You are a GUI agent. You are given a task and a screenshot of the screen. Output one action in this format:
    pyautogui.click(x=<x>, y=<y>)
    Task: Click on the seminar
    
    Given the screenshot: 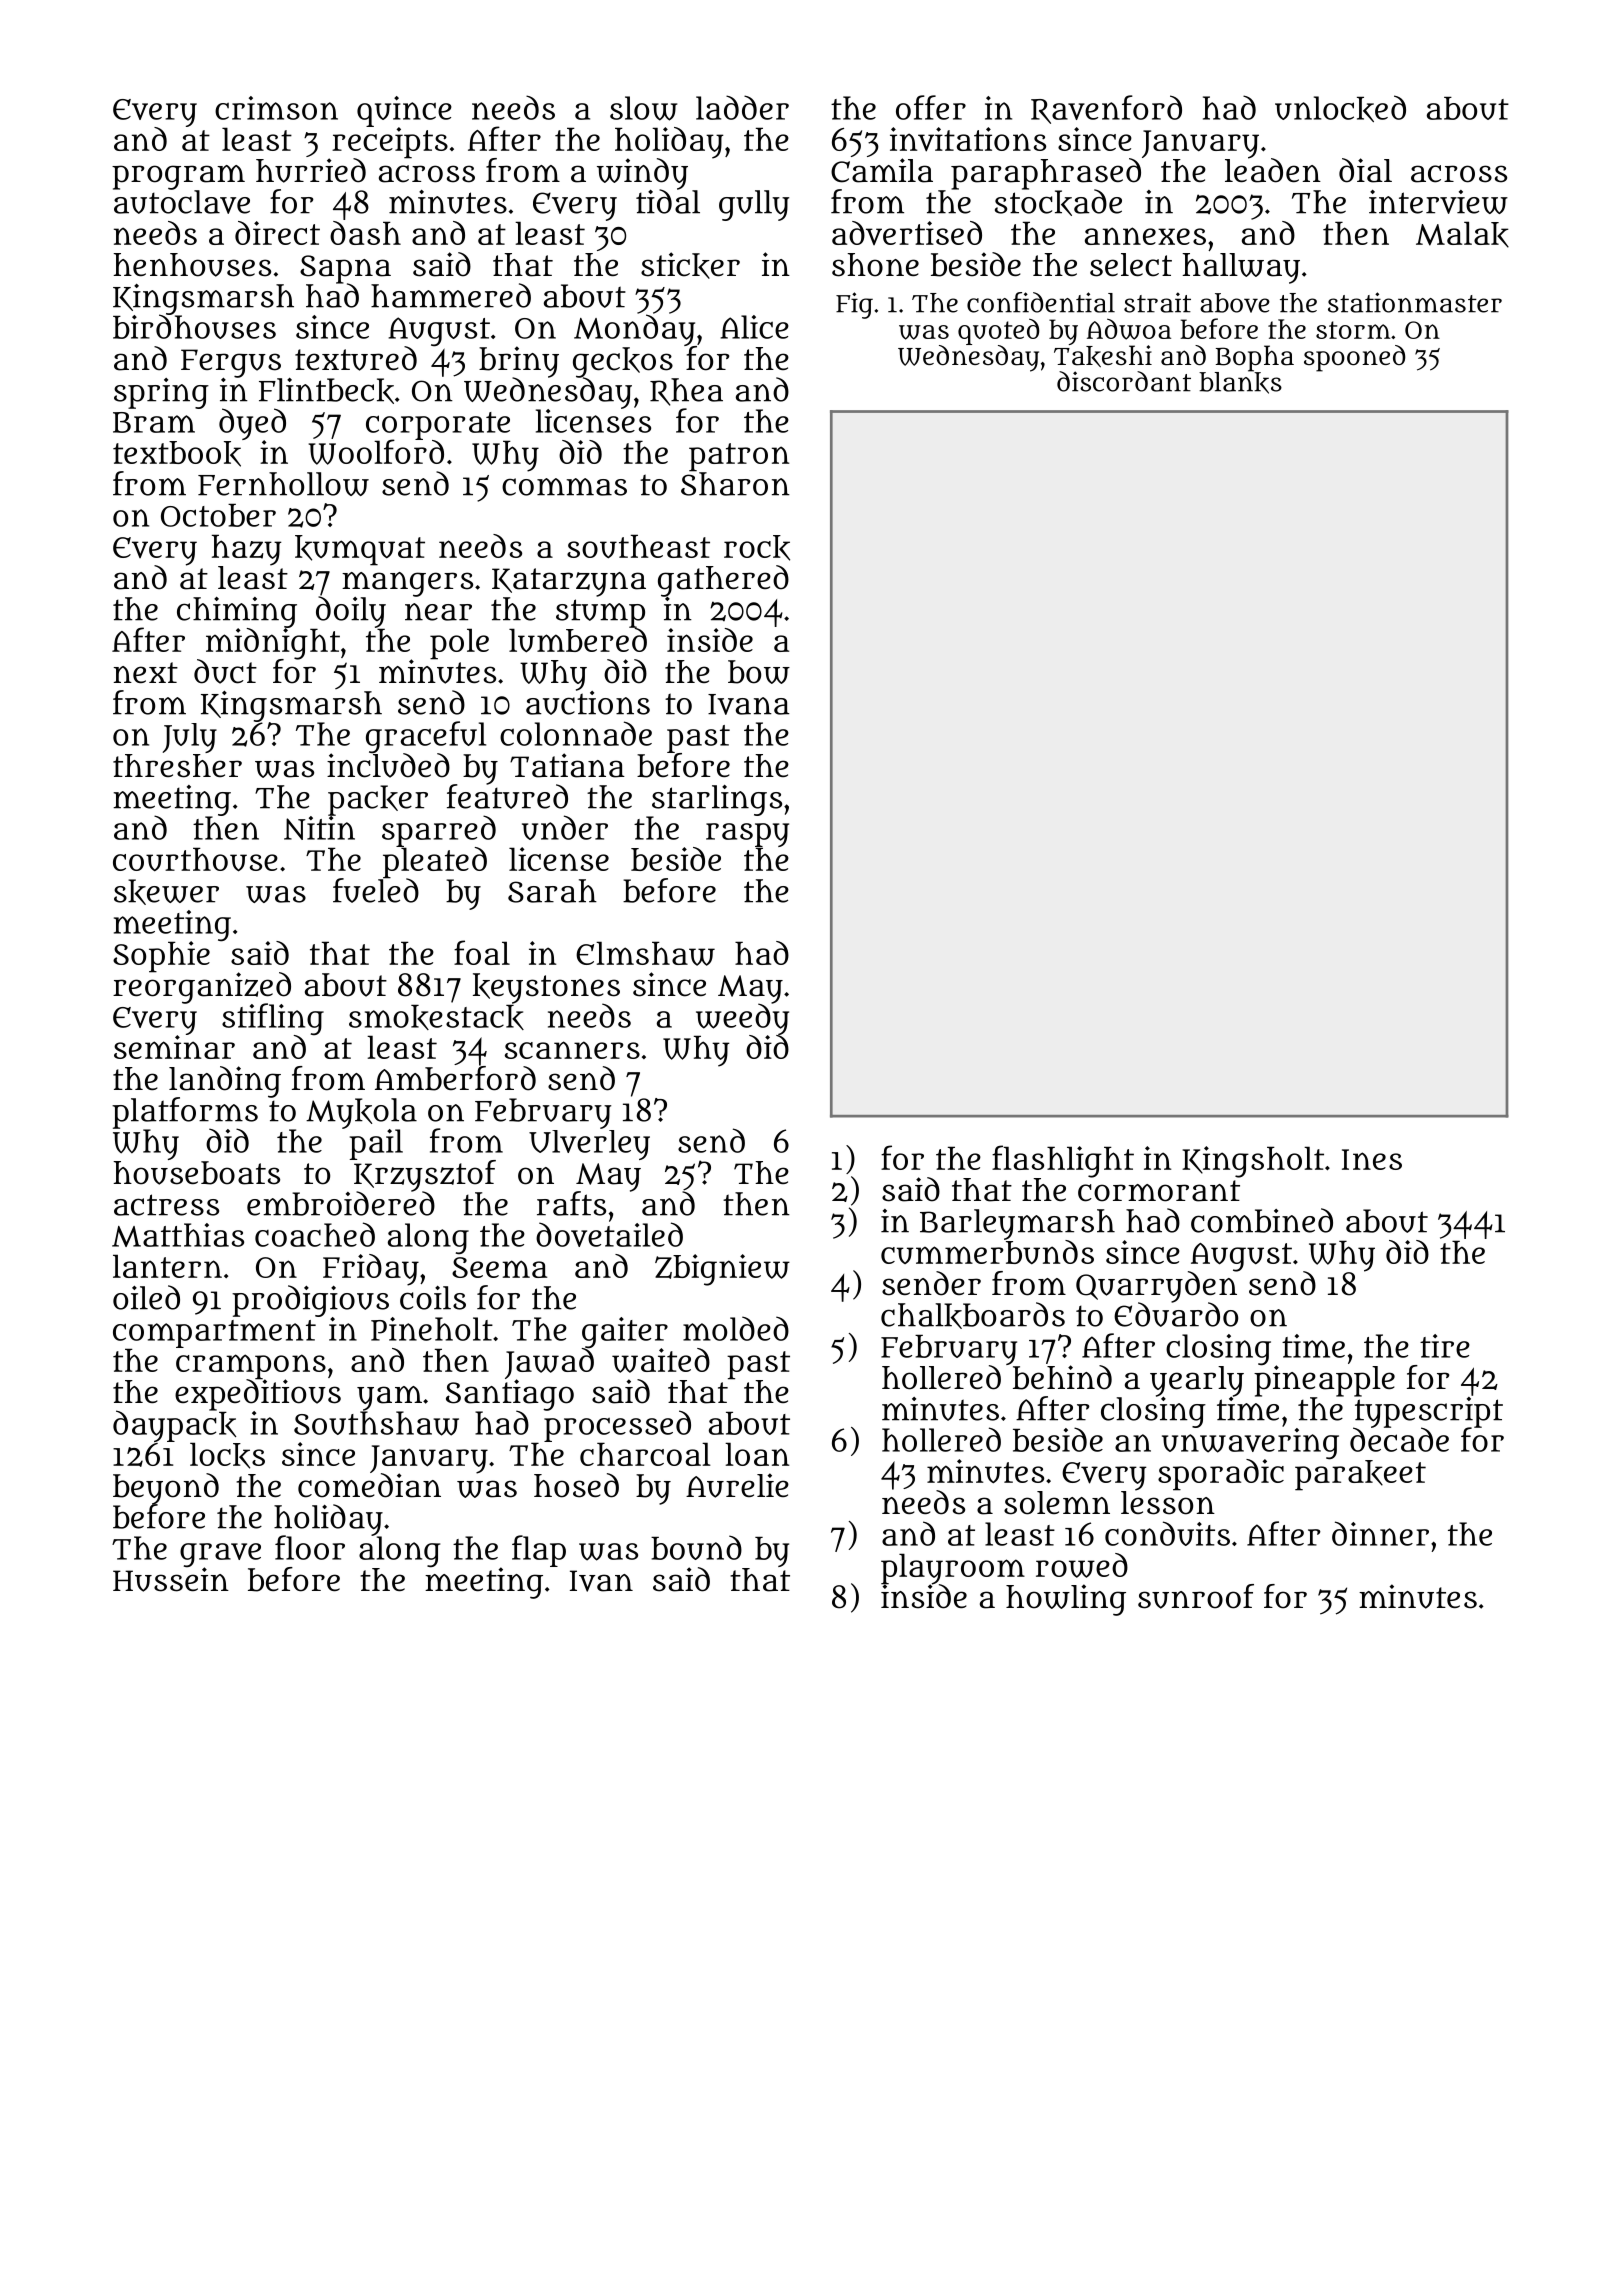 What is the action you would take?
    pyautogui.click(x=174, y=1047)
